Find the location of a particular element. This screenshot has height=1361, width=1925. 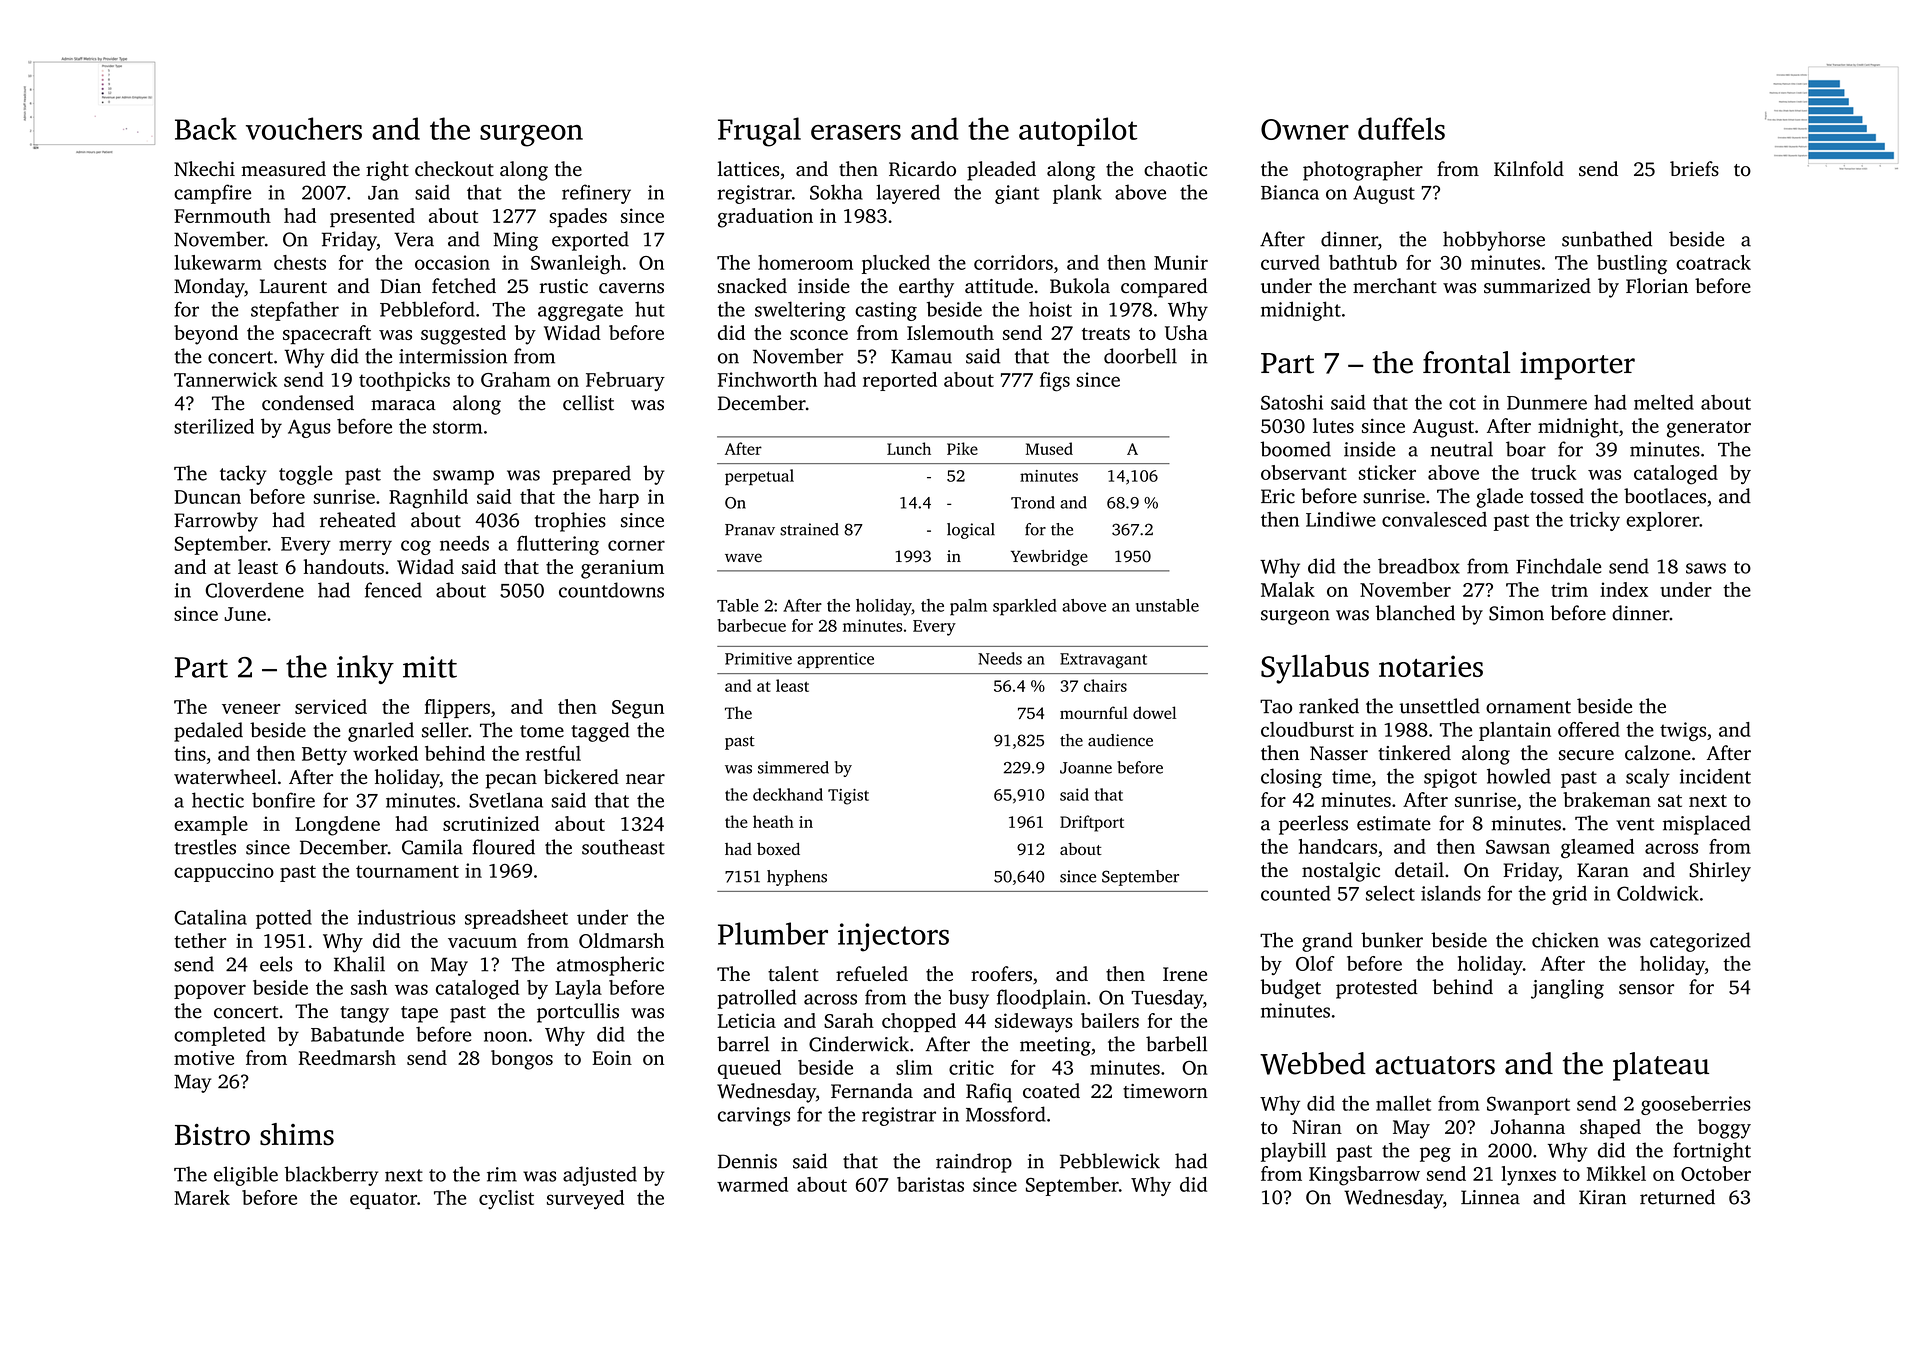

injectors is located at coordinates (893, 937).
